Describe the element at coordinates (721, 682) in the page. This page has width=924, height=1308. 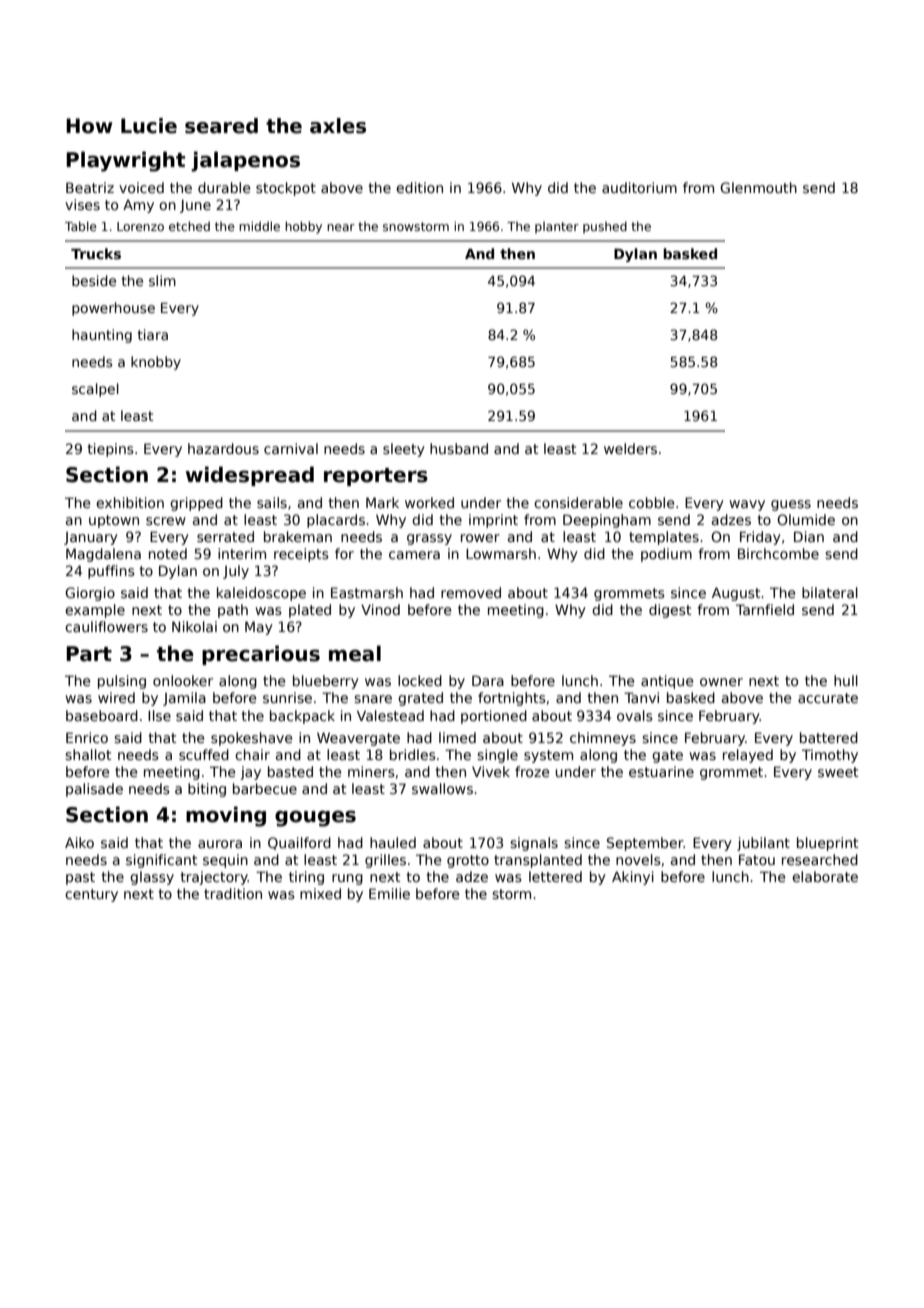
I see `owner` at that location.
